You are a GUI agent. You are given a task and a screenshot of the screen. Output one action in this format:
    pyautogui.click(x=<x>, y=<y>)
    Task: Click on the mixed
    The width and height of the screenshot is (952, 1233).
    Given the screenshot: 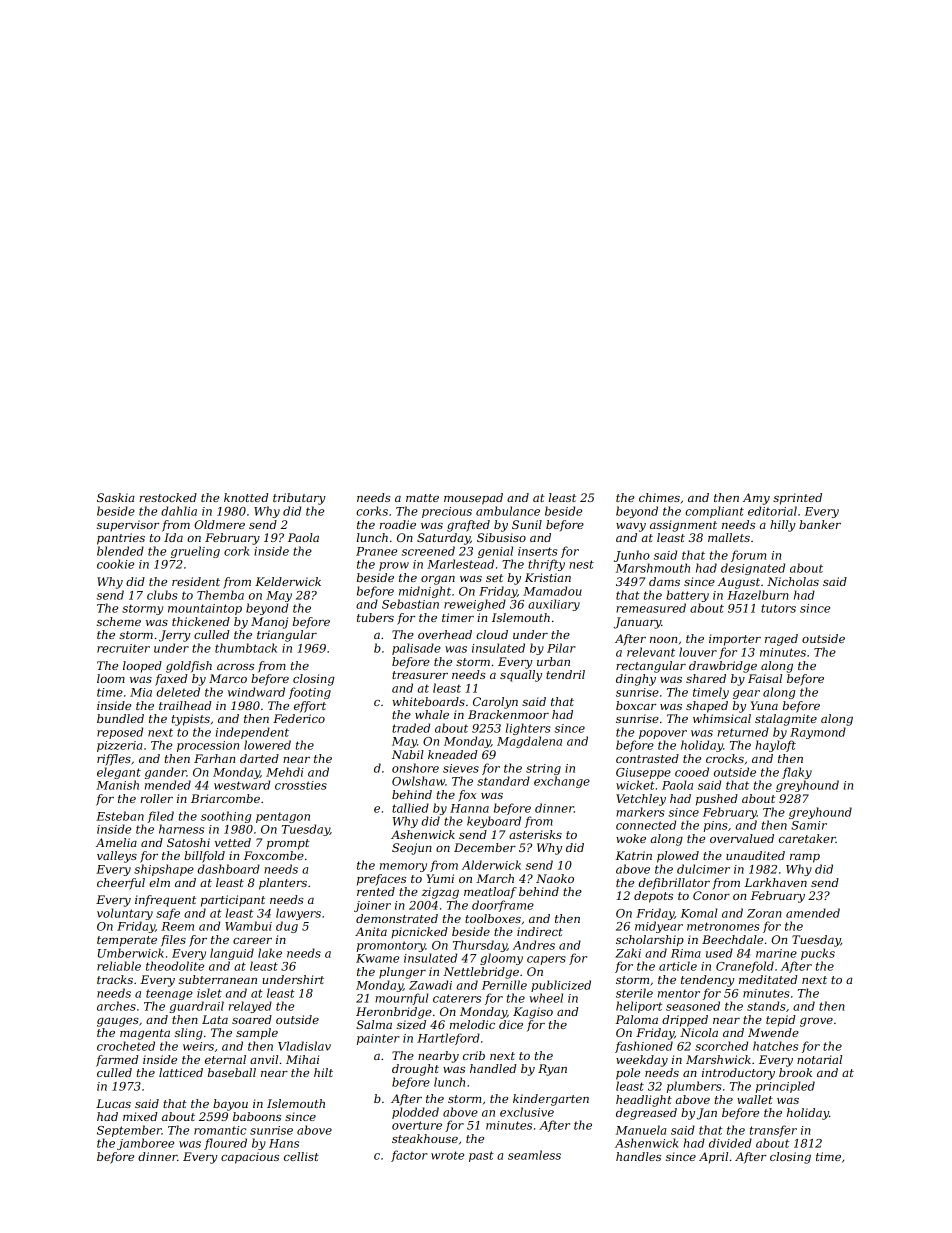 What is the action you would take?
    pyautogui.click(x=140, y=1116)
